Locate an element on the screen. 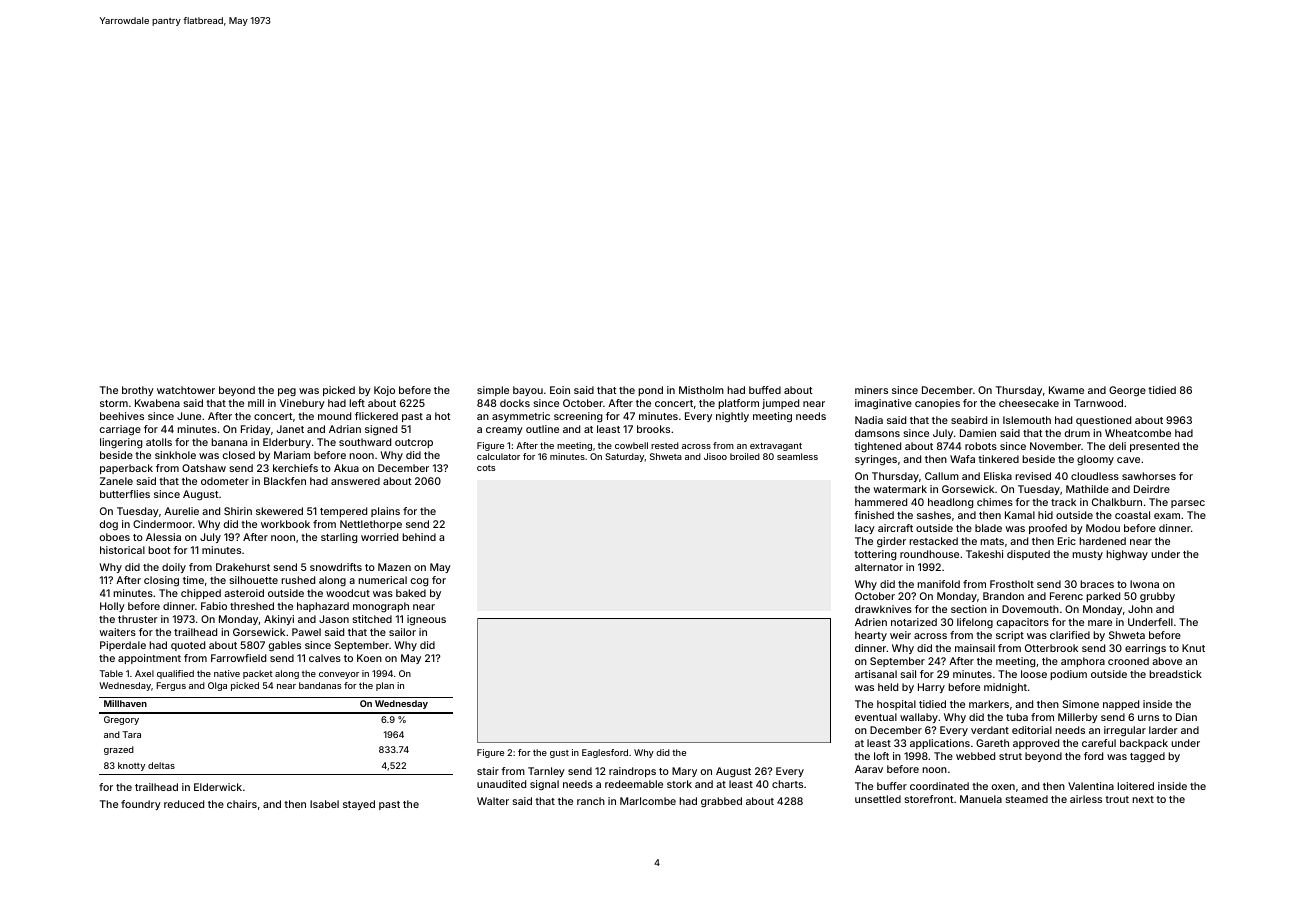 The height and width of the screenshot is (924, 1308). Mazen is located at coordinates (394, 567).
